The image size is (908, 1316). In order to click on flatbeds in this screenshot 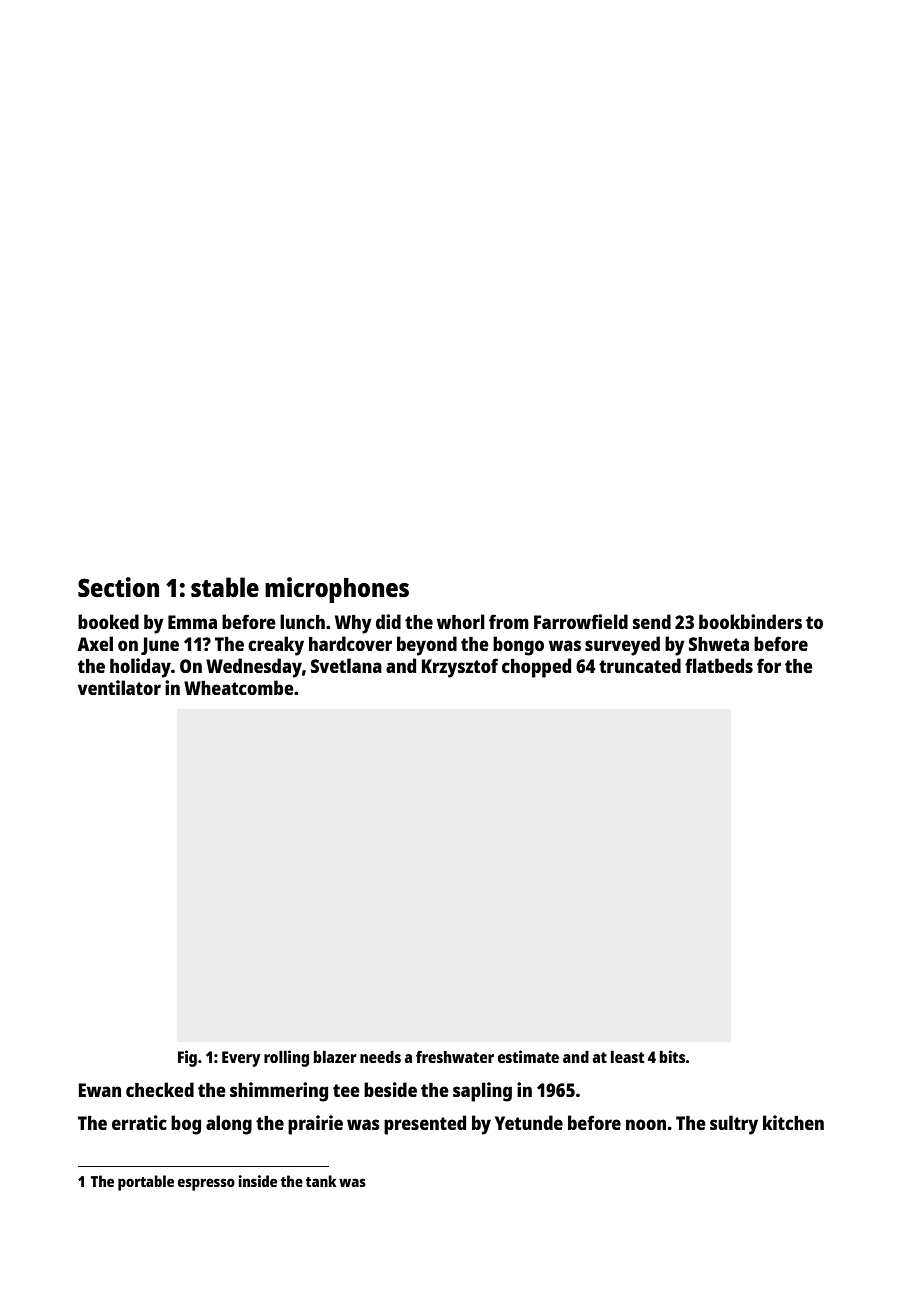, I will do `click(719, 665)`.
